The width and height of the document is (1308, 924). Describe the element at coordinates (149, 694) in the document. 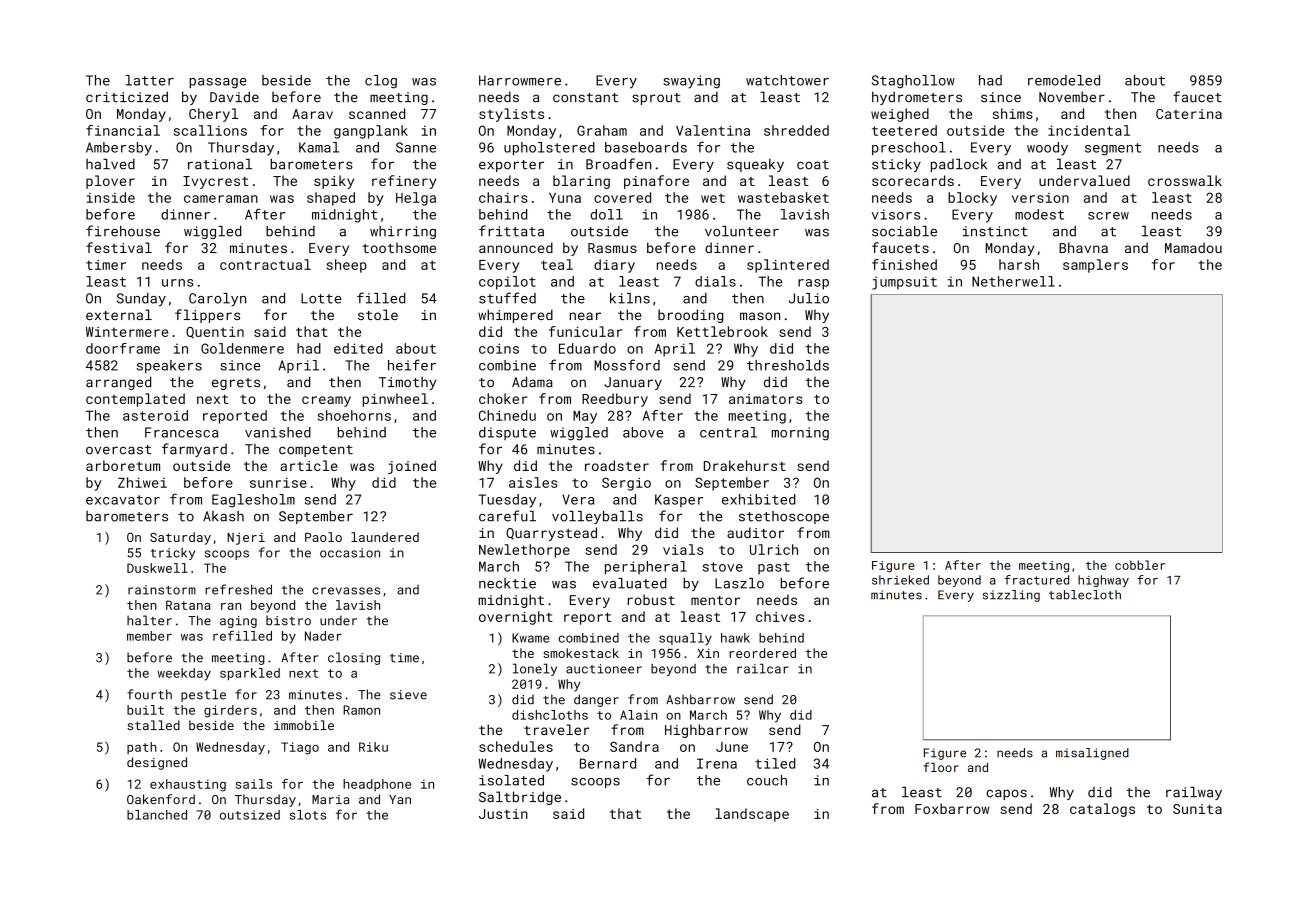

I see `fourth` at that location.
